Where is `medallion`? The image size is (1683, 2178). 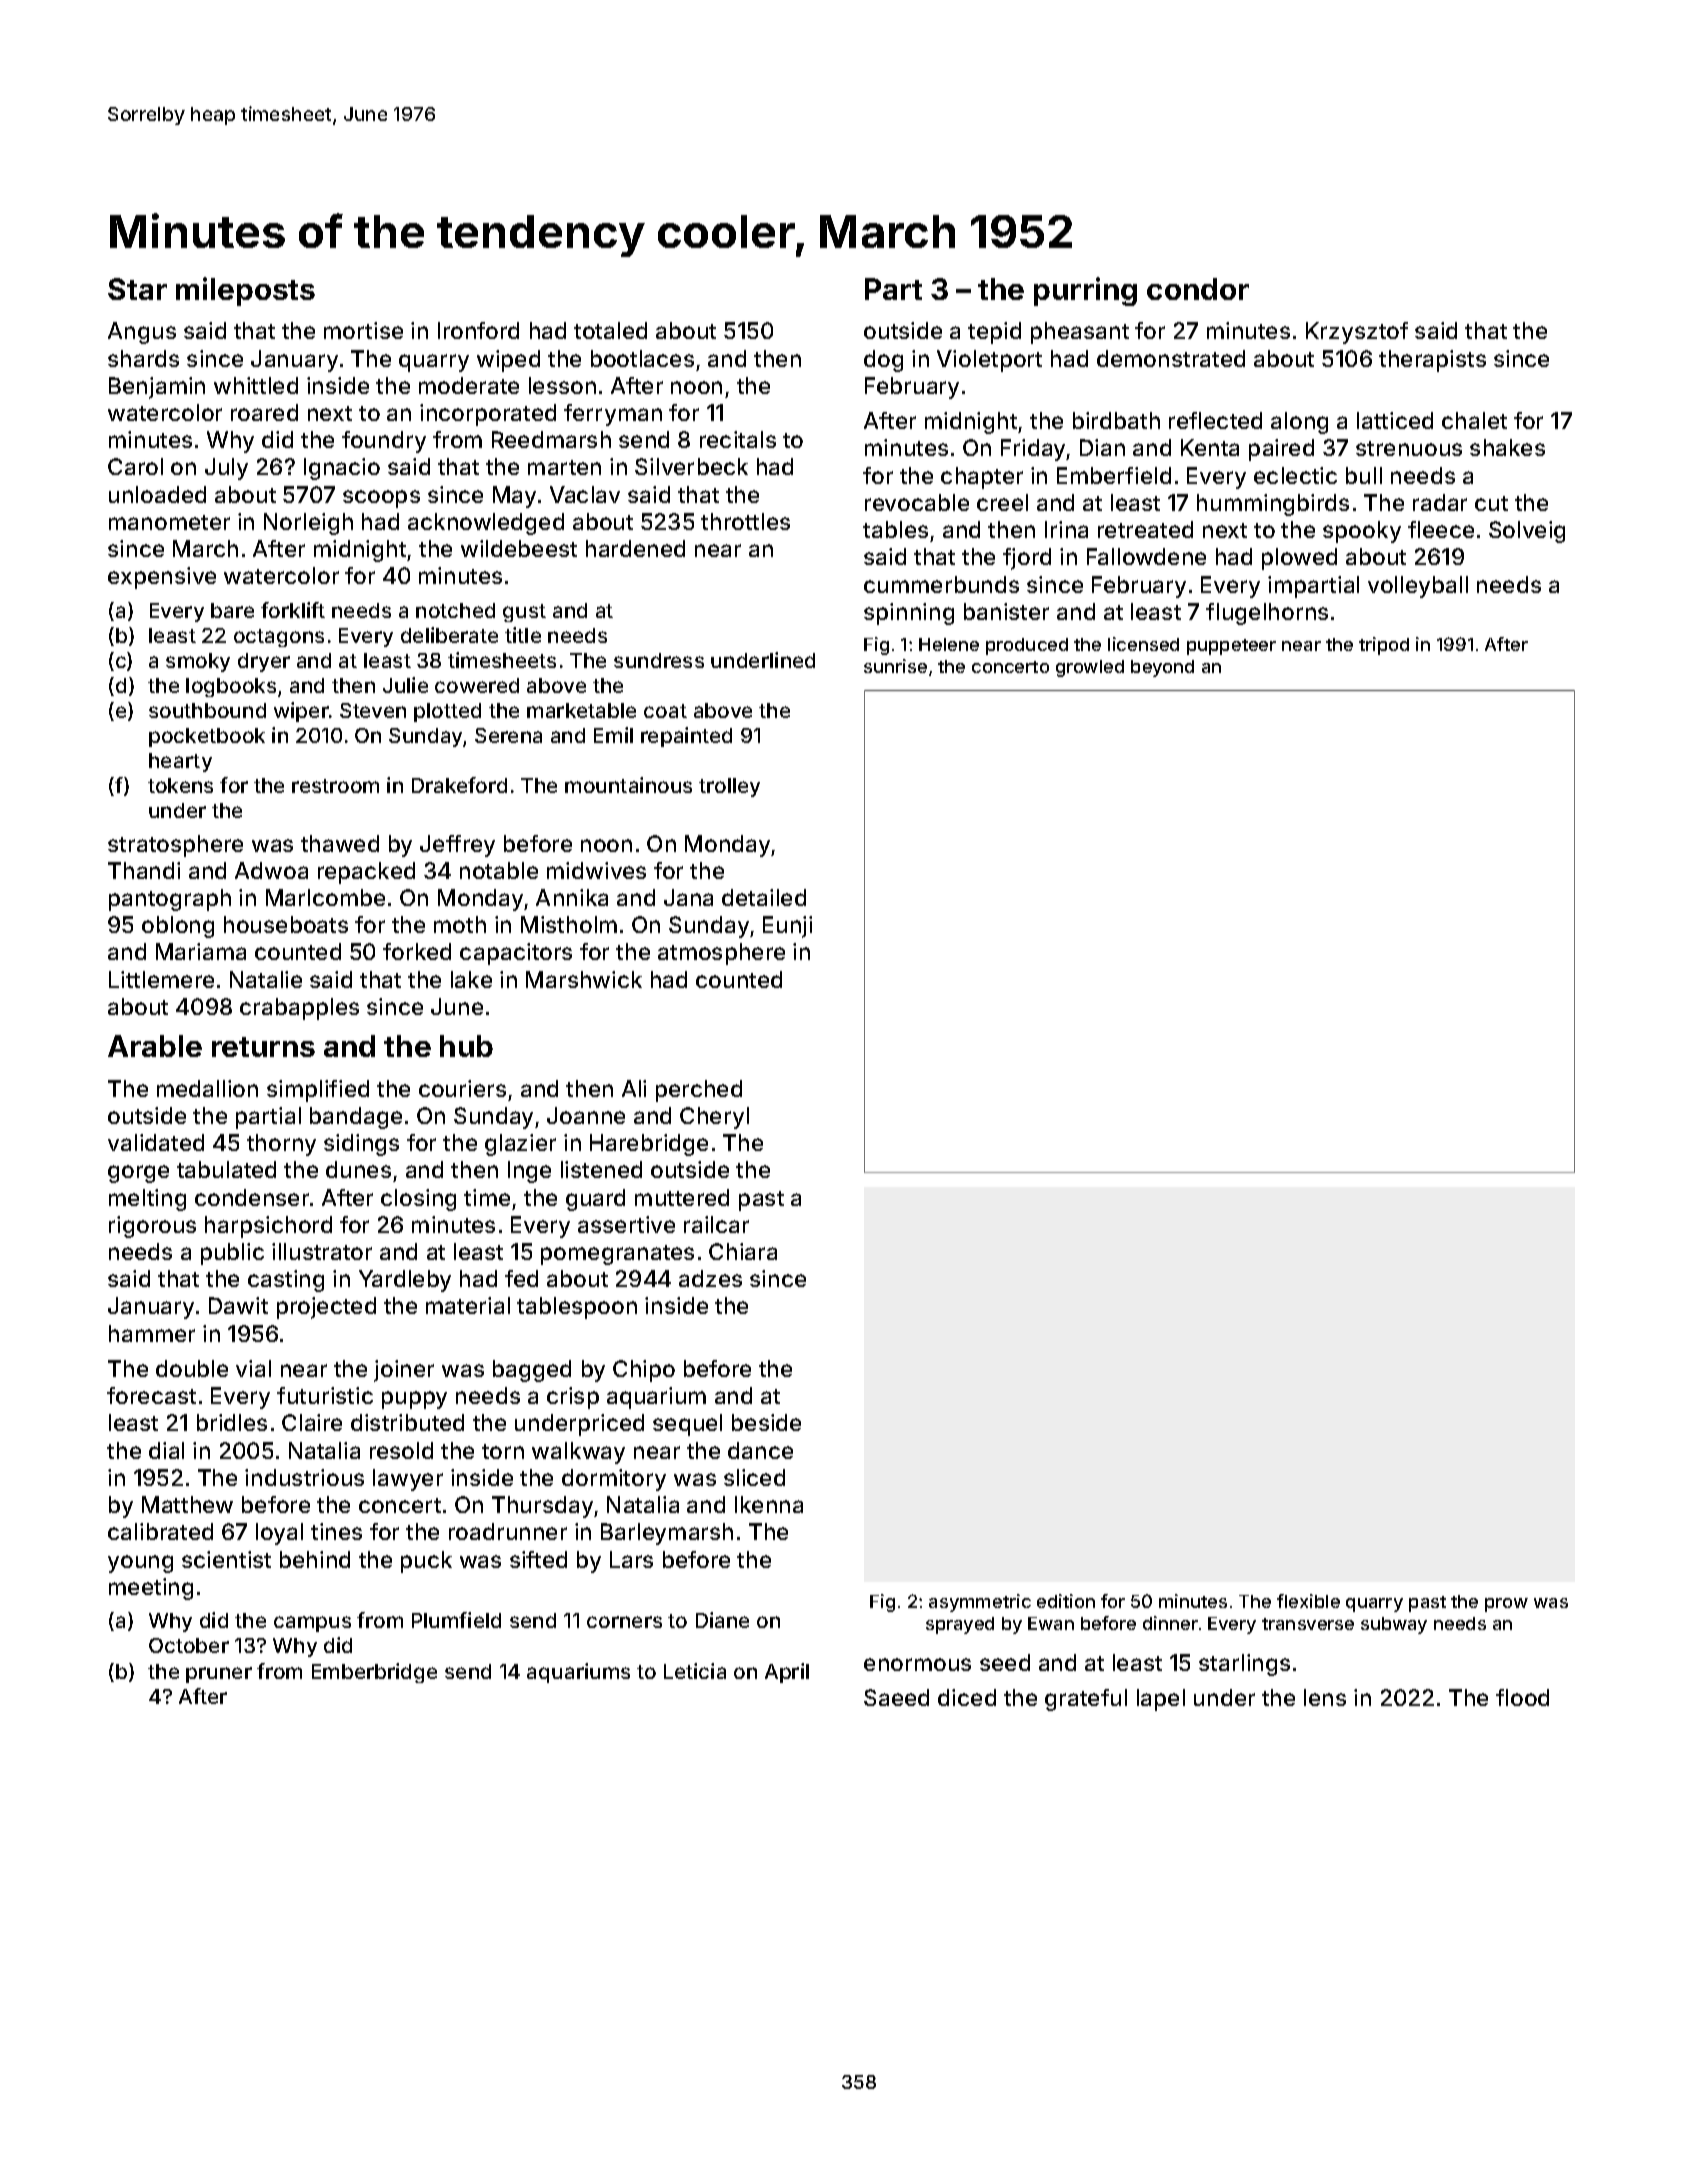 medallion is located at coordinates (207, 1088).
